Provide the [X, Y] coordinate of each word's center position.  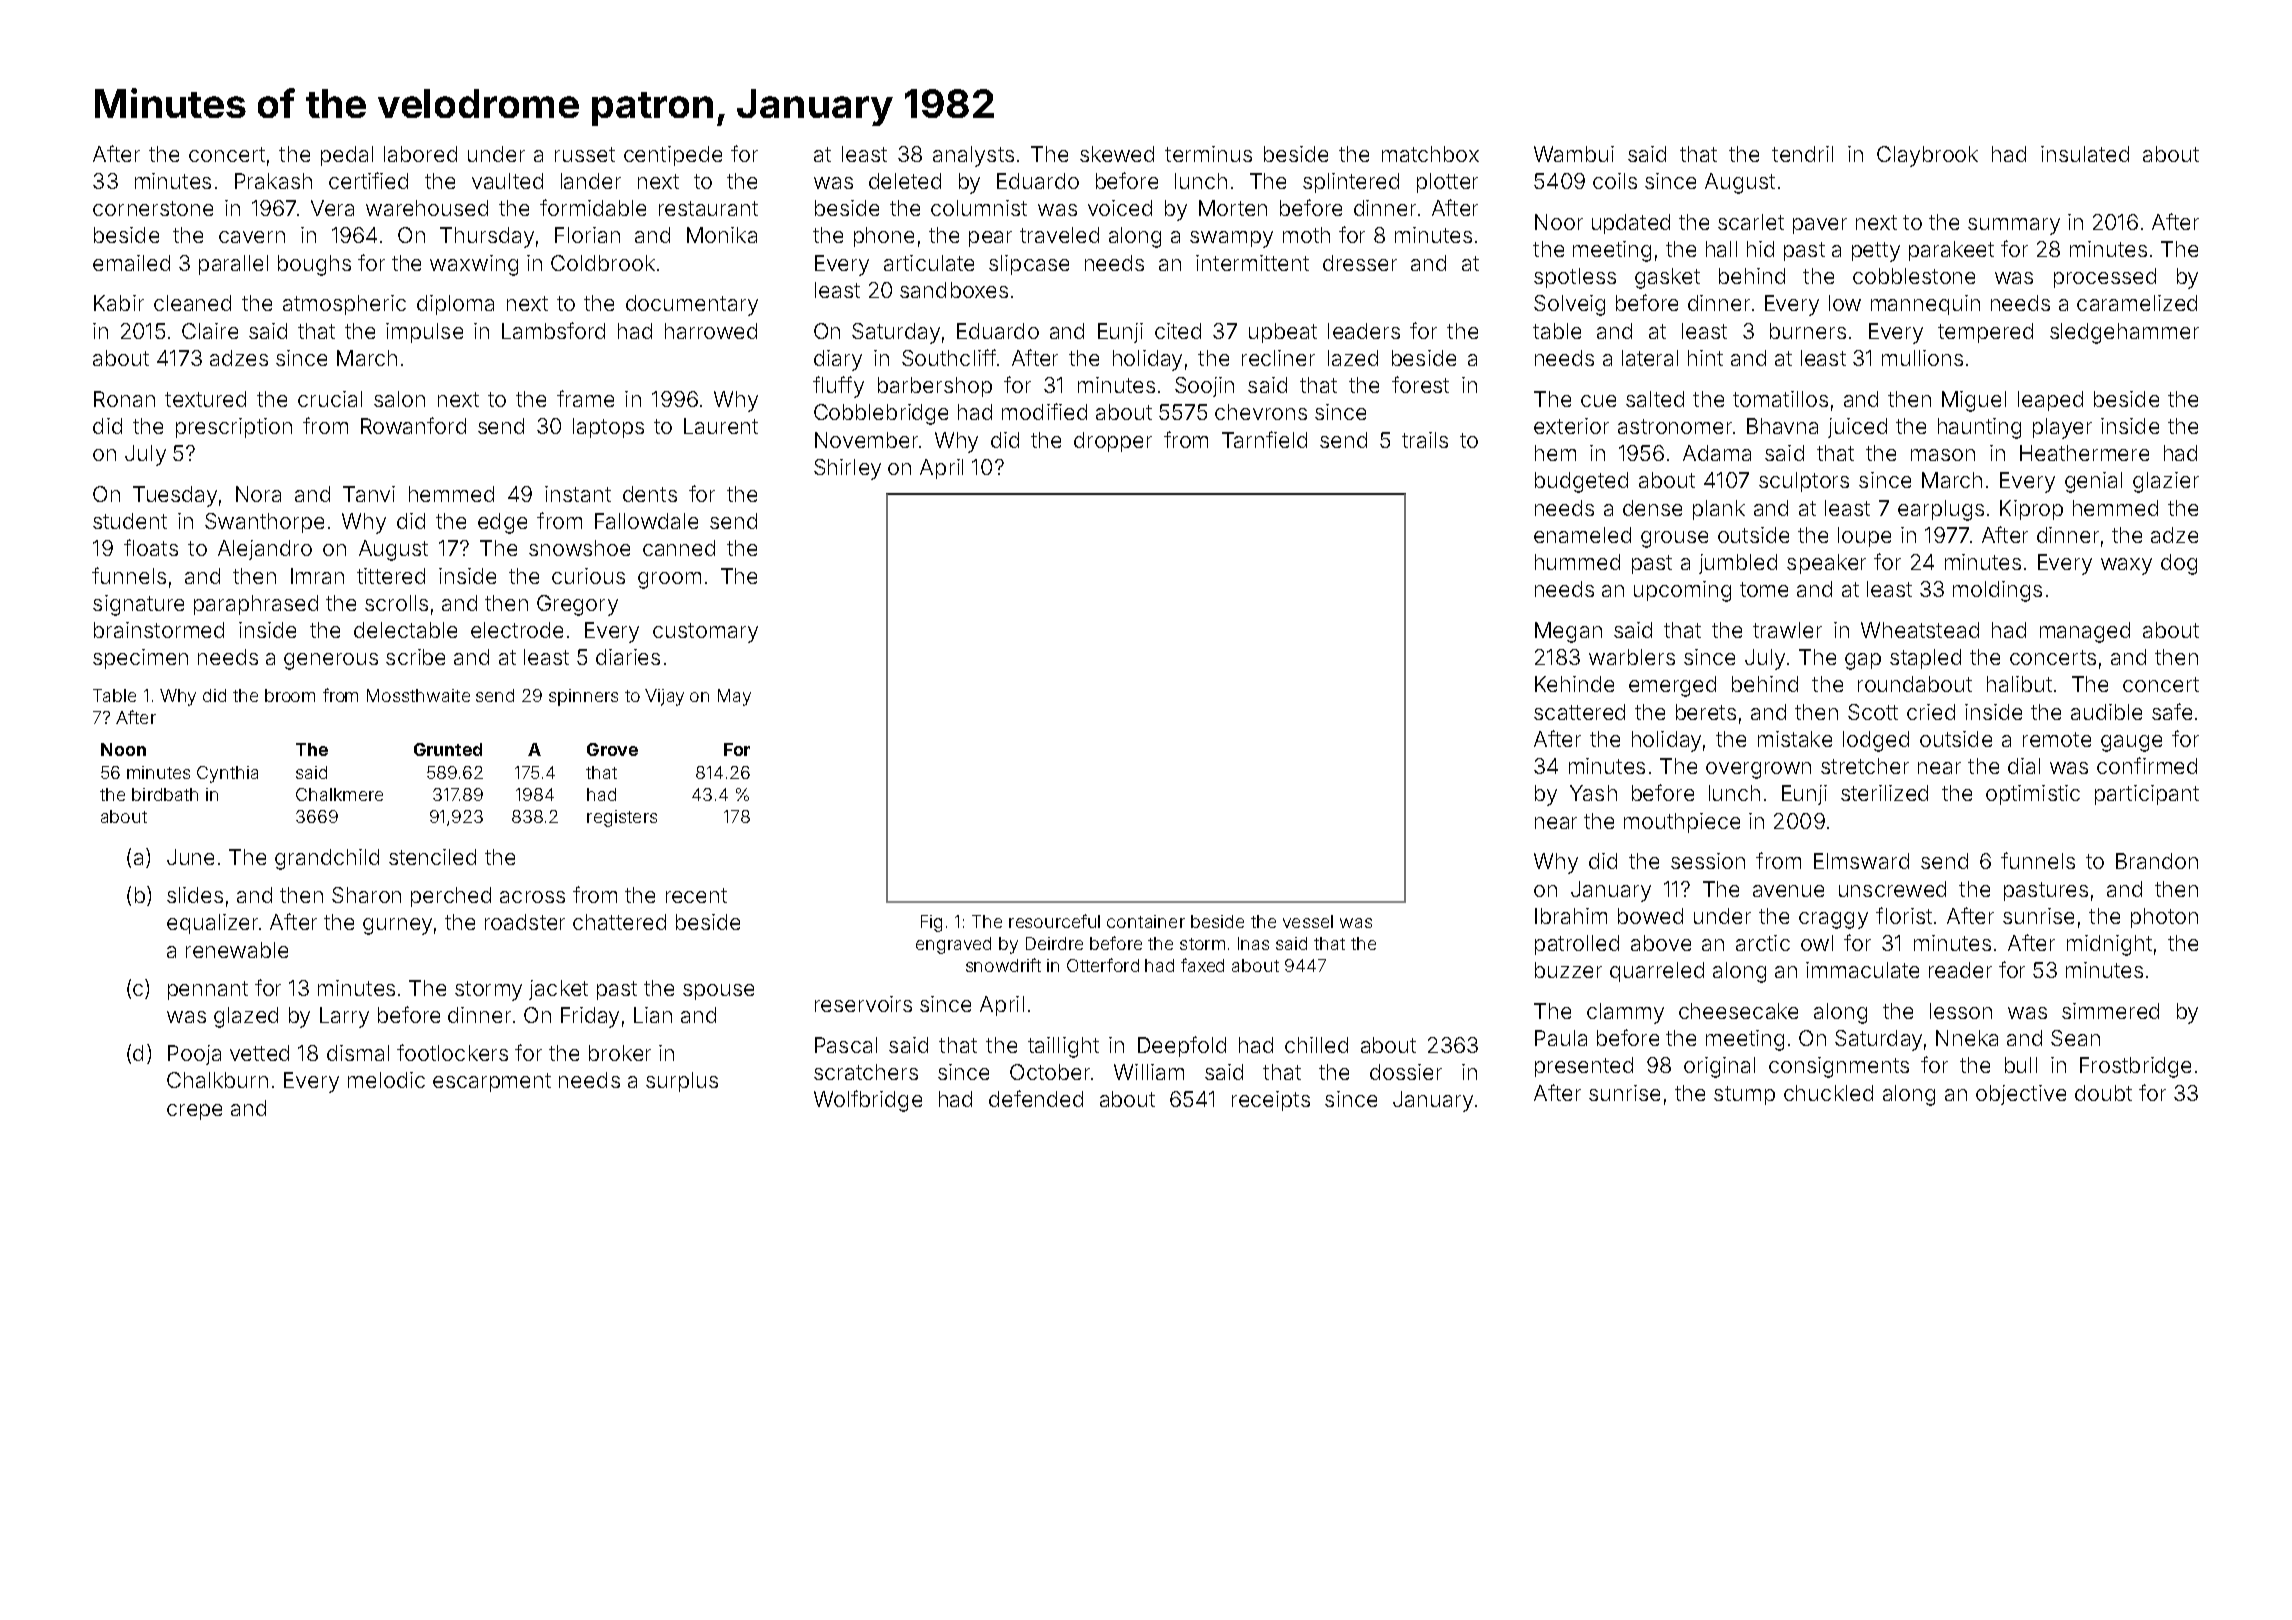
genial [2093, 482]
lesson [1961, 1011]
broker [620, 1053]
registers [622, 818]
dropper [1113, 442]
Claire [210, 331]
